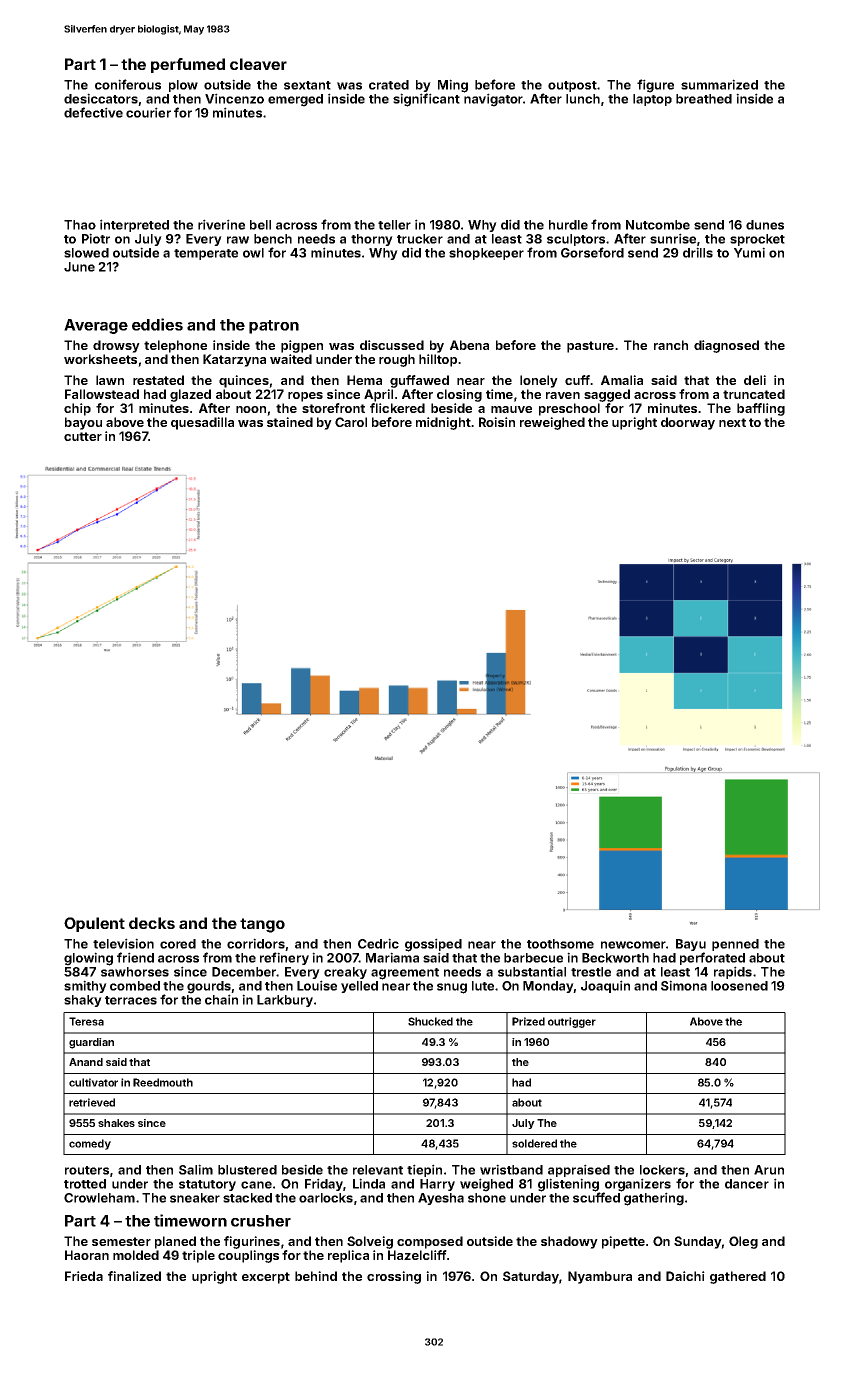  Describe the element at coordinates (638, 1185) in the screenshot. I see `organizers` at that location.
